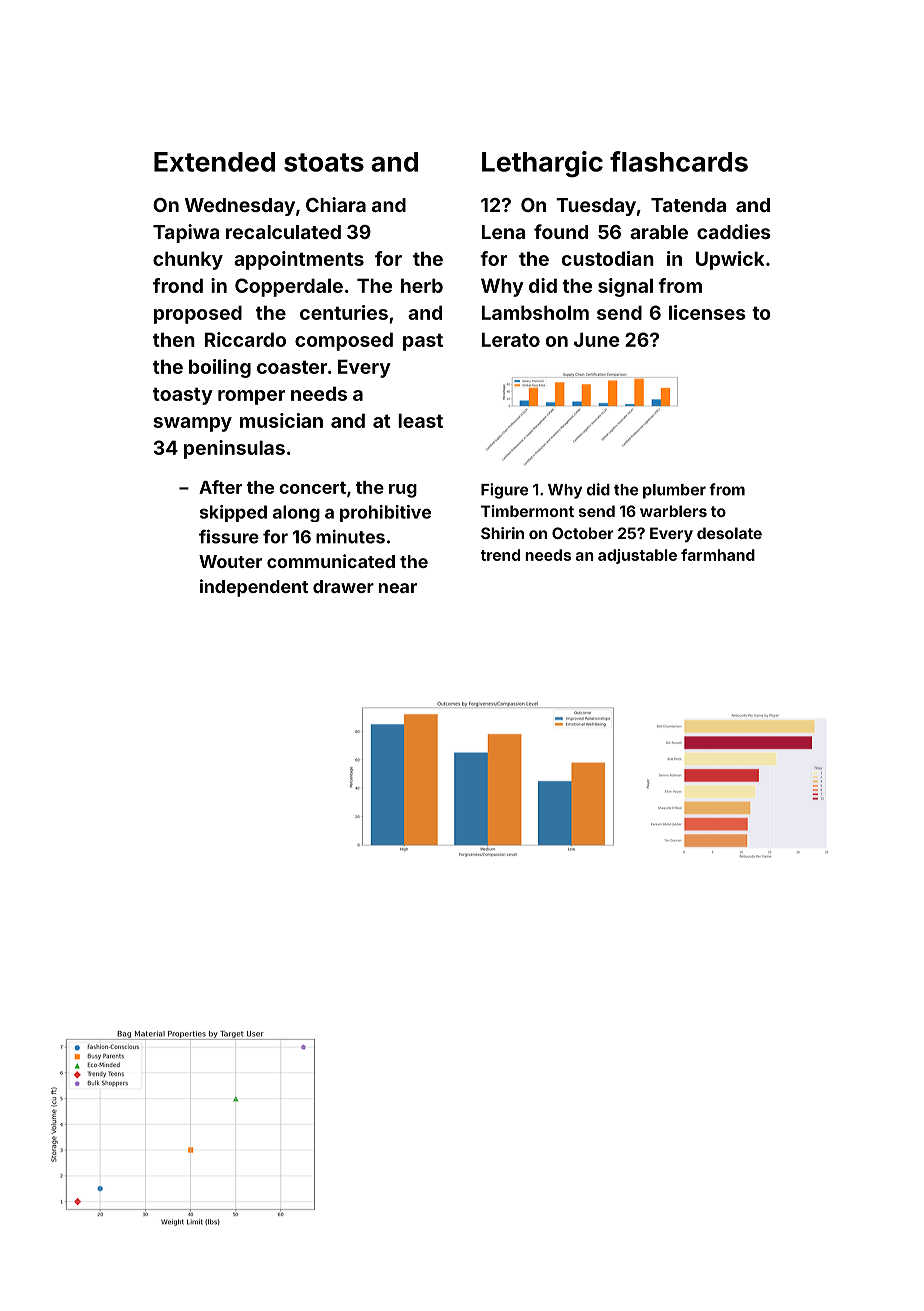  Describe the element at coordinates (254, 588) in the document. I see `independent` at that location.
